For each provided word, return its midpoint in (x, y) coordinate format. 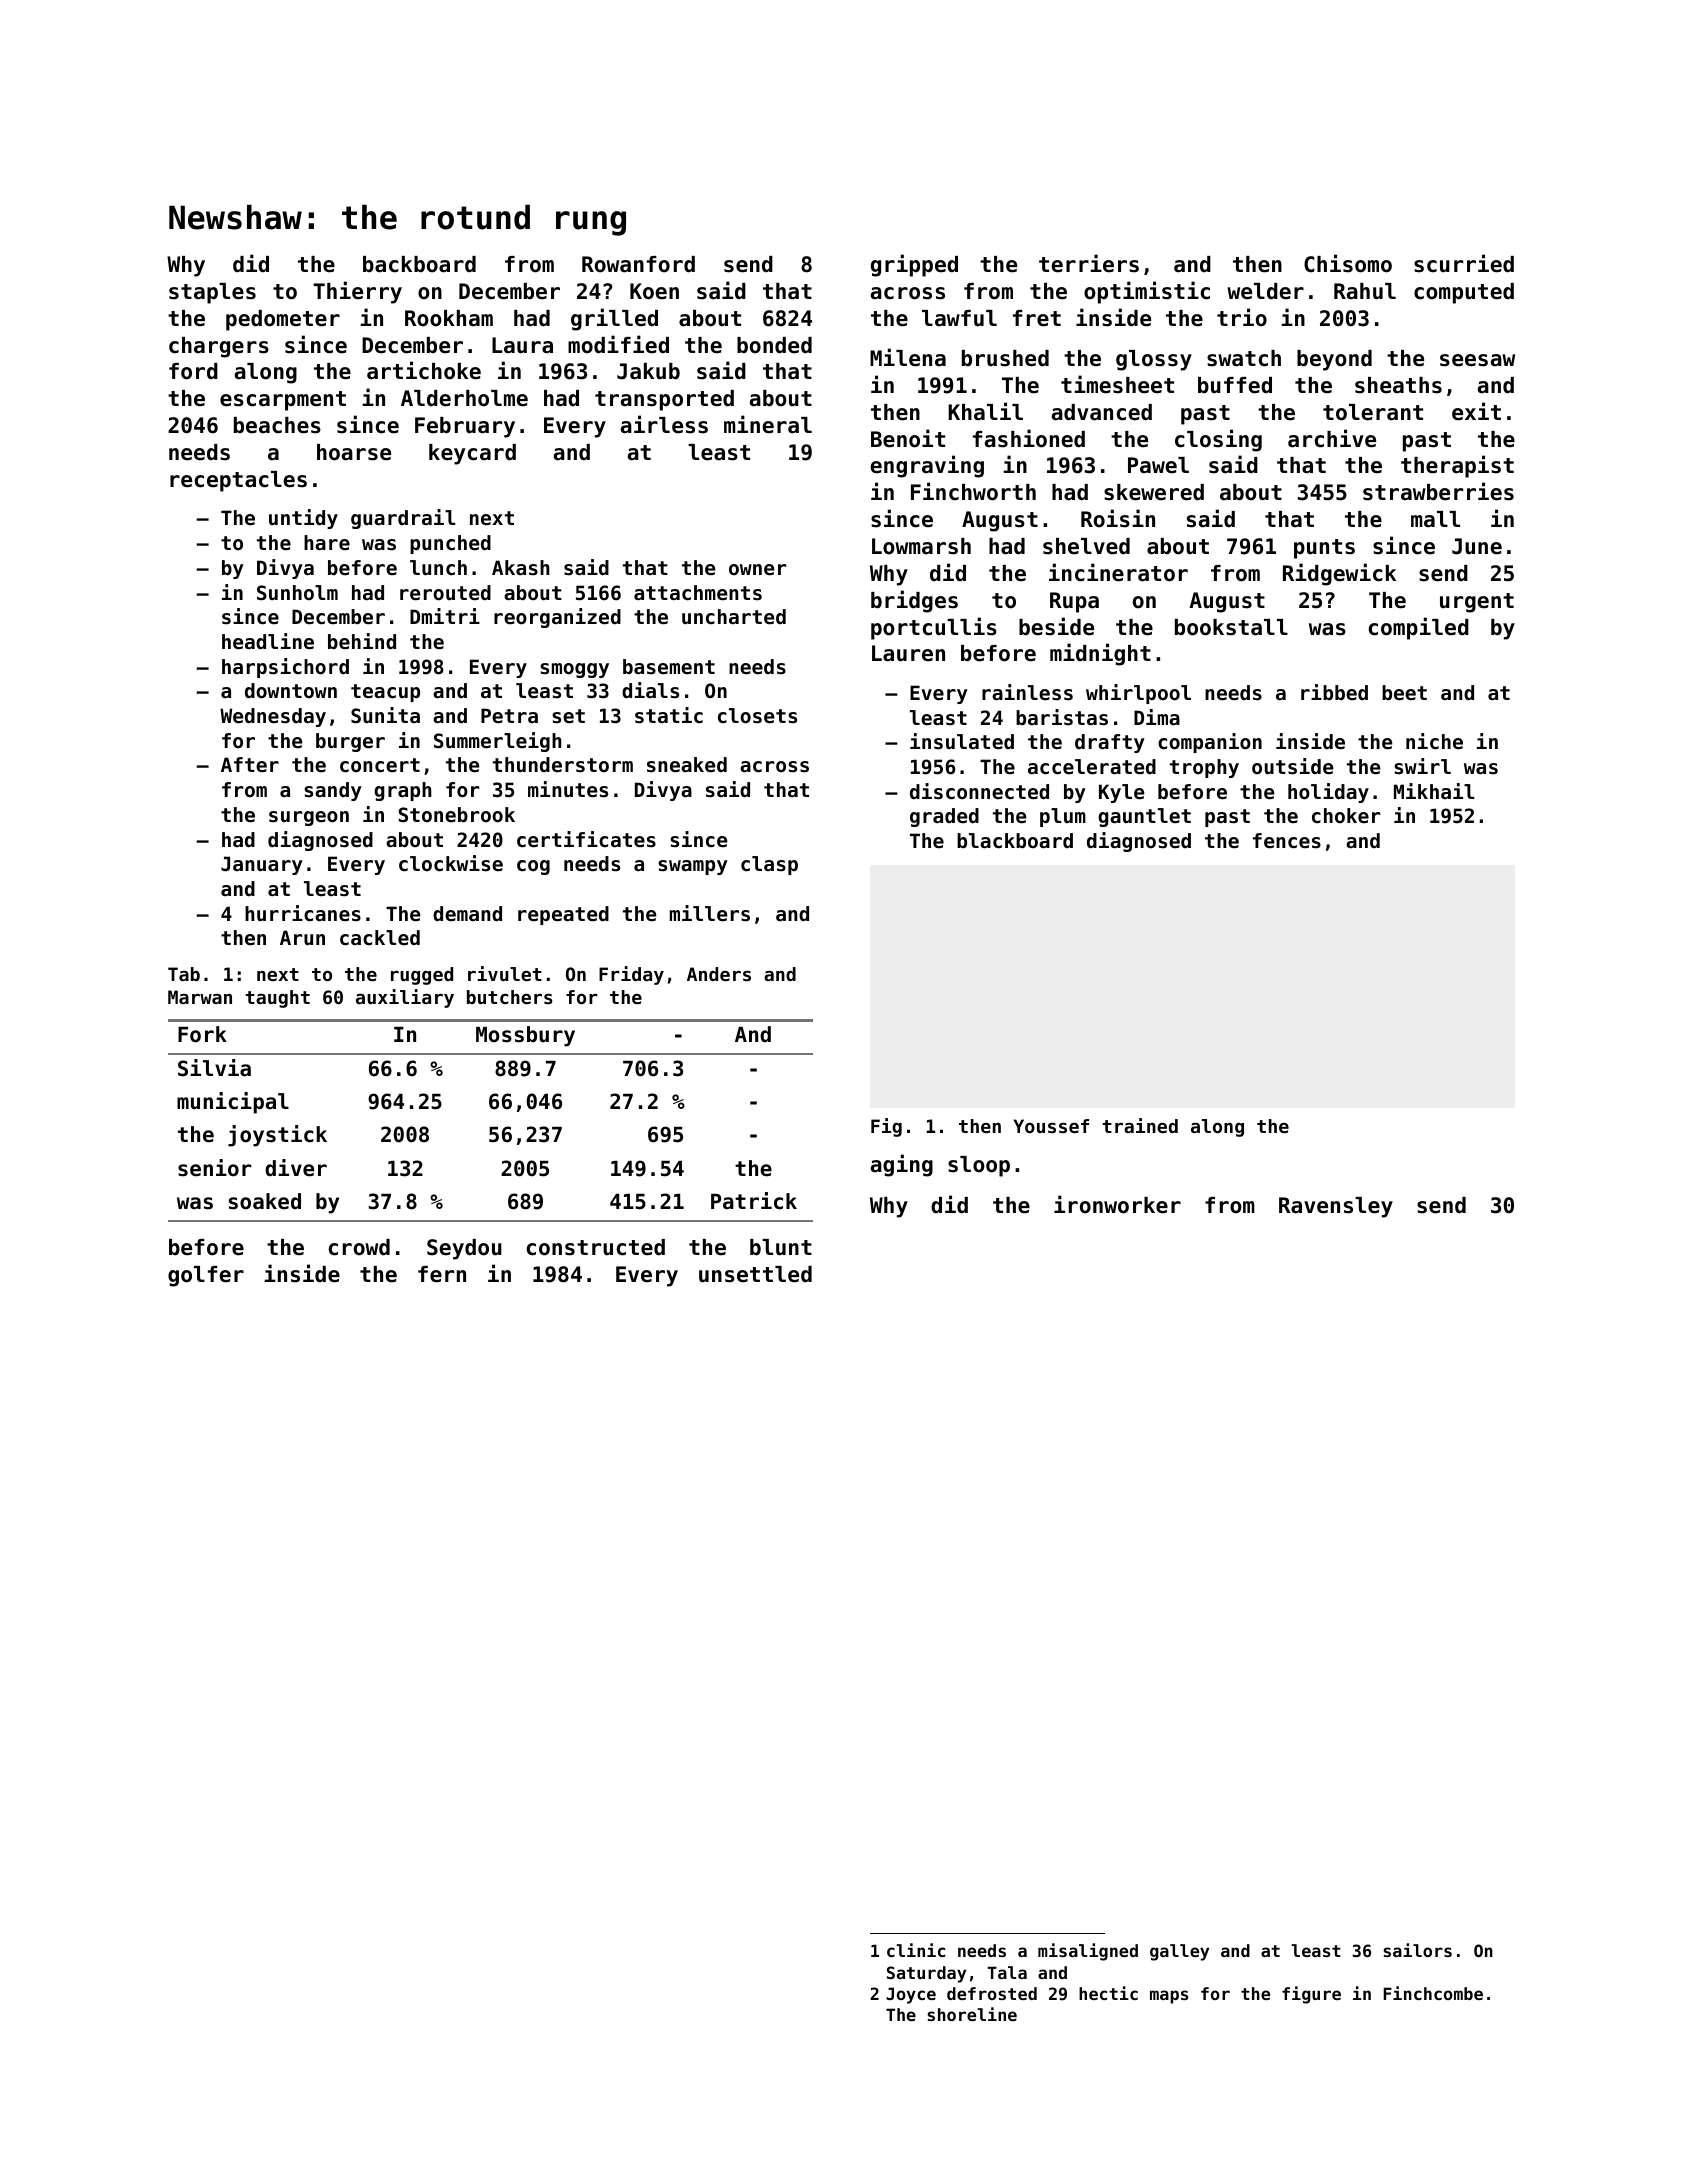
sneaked (687, 765)
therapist (1457, 466)
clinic (916, 1950)
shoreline (972, 2014)
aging (902, 1165)
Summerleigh (498, 742)
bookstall (1231, 627)
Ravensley (1336, 1207)
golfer (206, 1276)
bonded (774, 345)
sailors (1417, 1950)
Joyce (911, 1995)
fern (442, 1274)
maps (1169, 1997)
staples (212, 293)
